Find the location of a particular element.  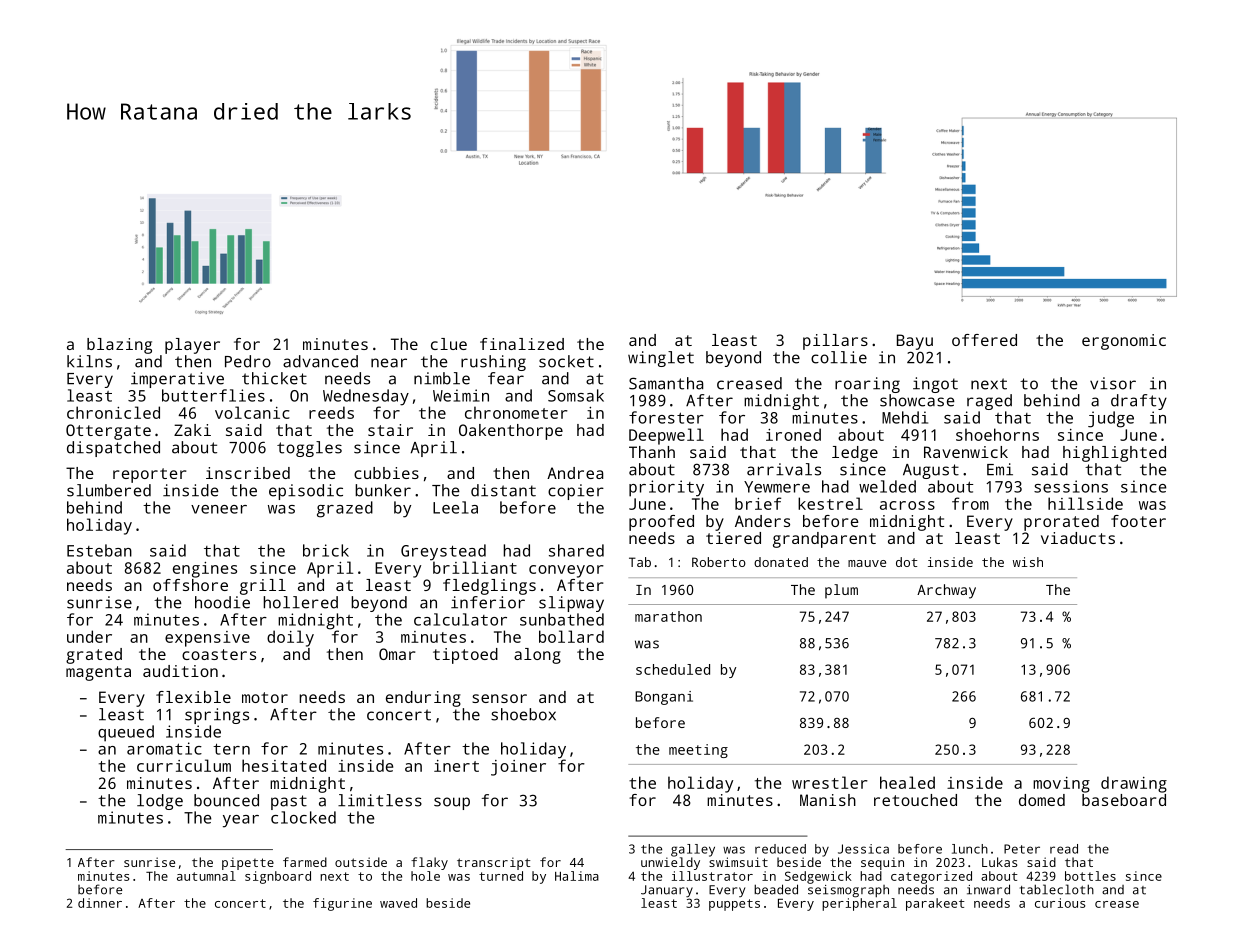

offered is located at coordinates (984, 340).
